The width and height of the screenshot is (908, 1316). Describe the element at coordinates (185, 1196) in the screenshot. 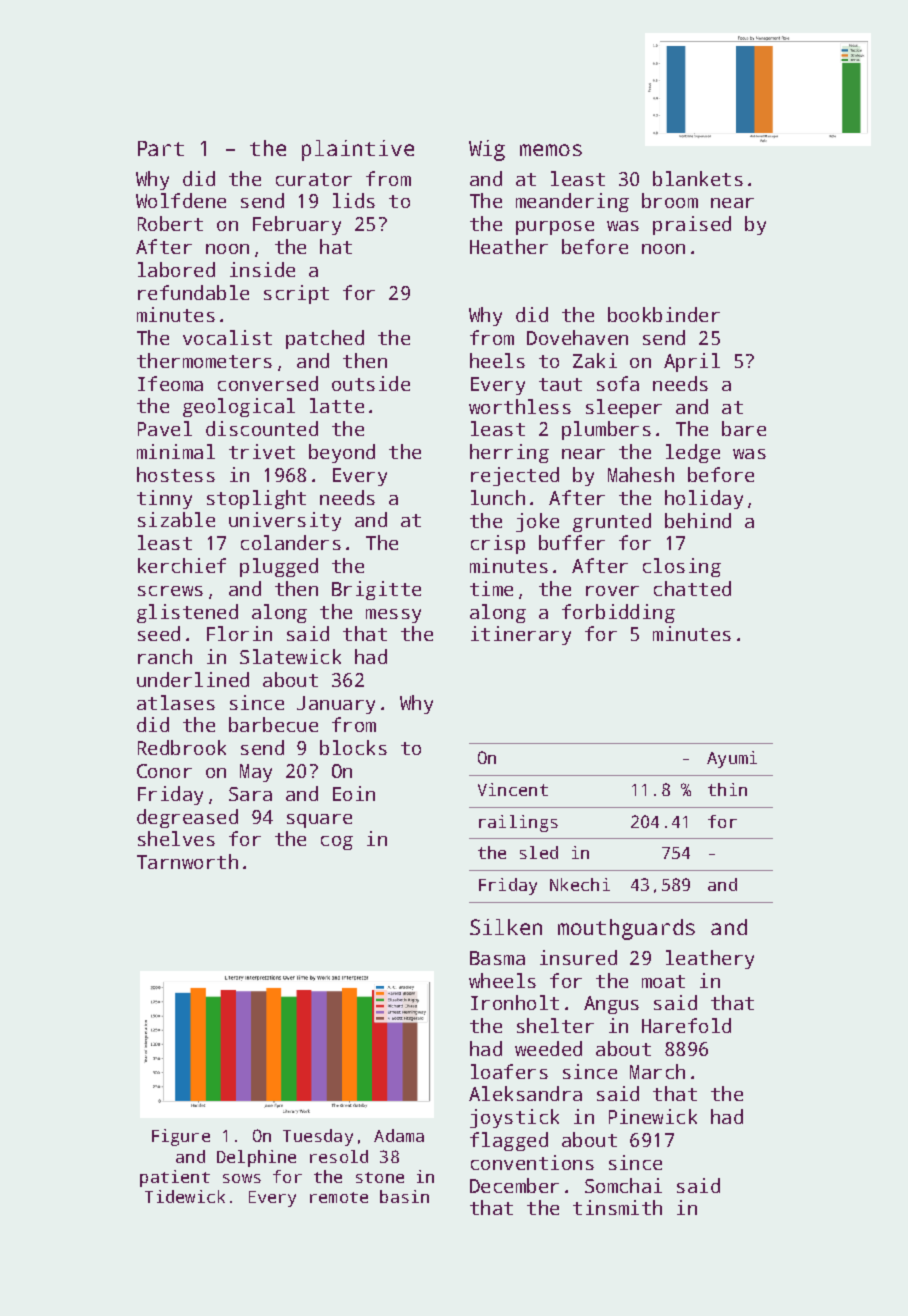

I see `Tidewick` at that location.
